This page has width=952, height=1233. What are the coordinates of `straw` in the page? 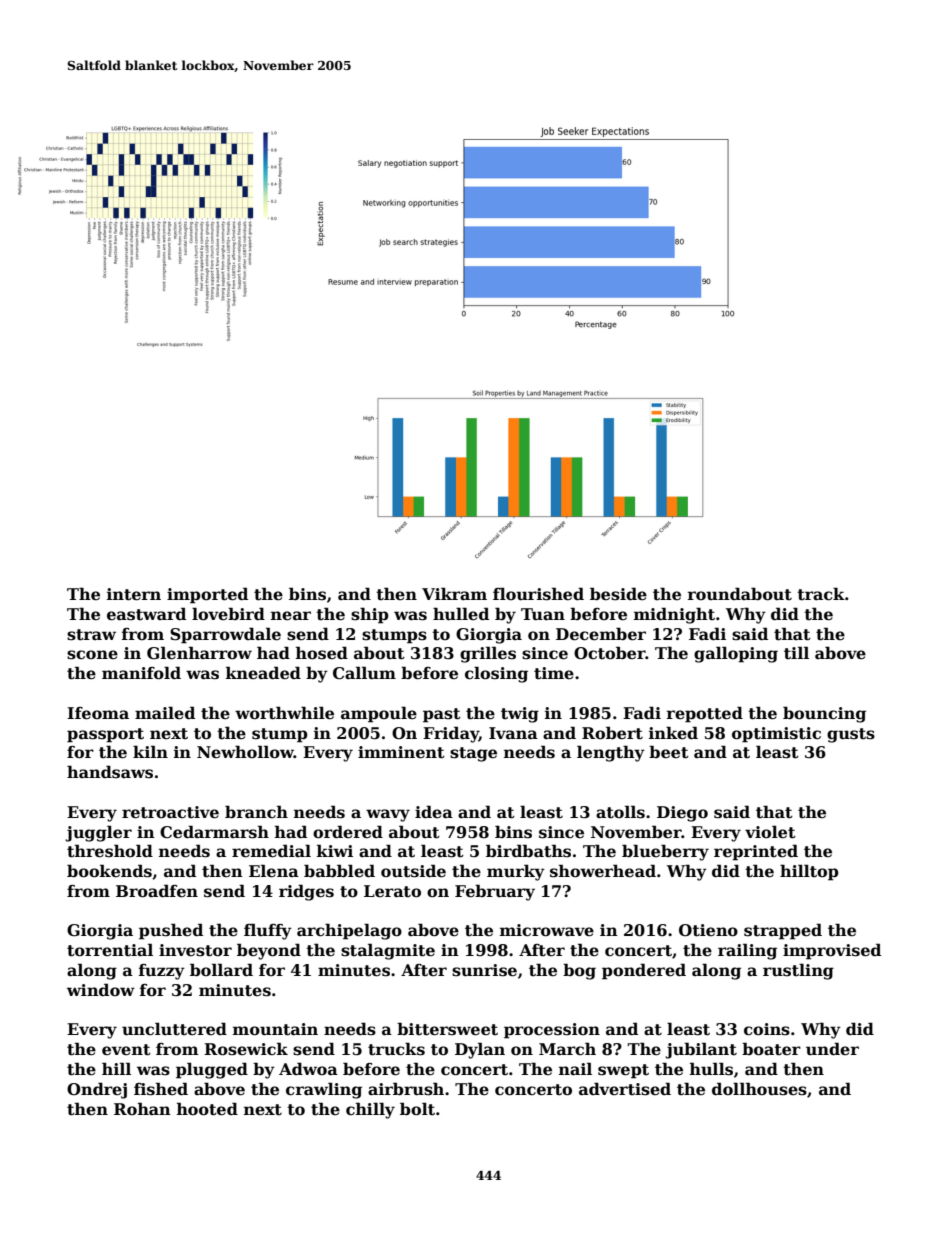 It's located at (91, 635).
